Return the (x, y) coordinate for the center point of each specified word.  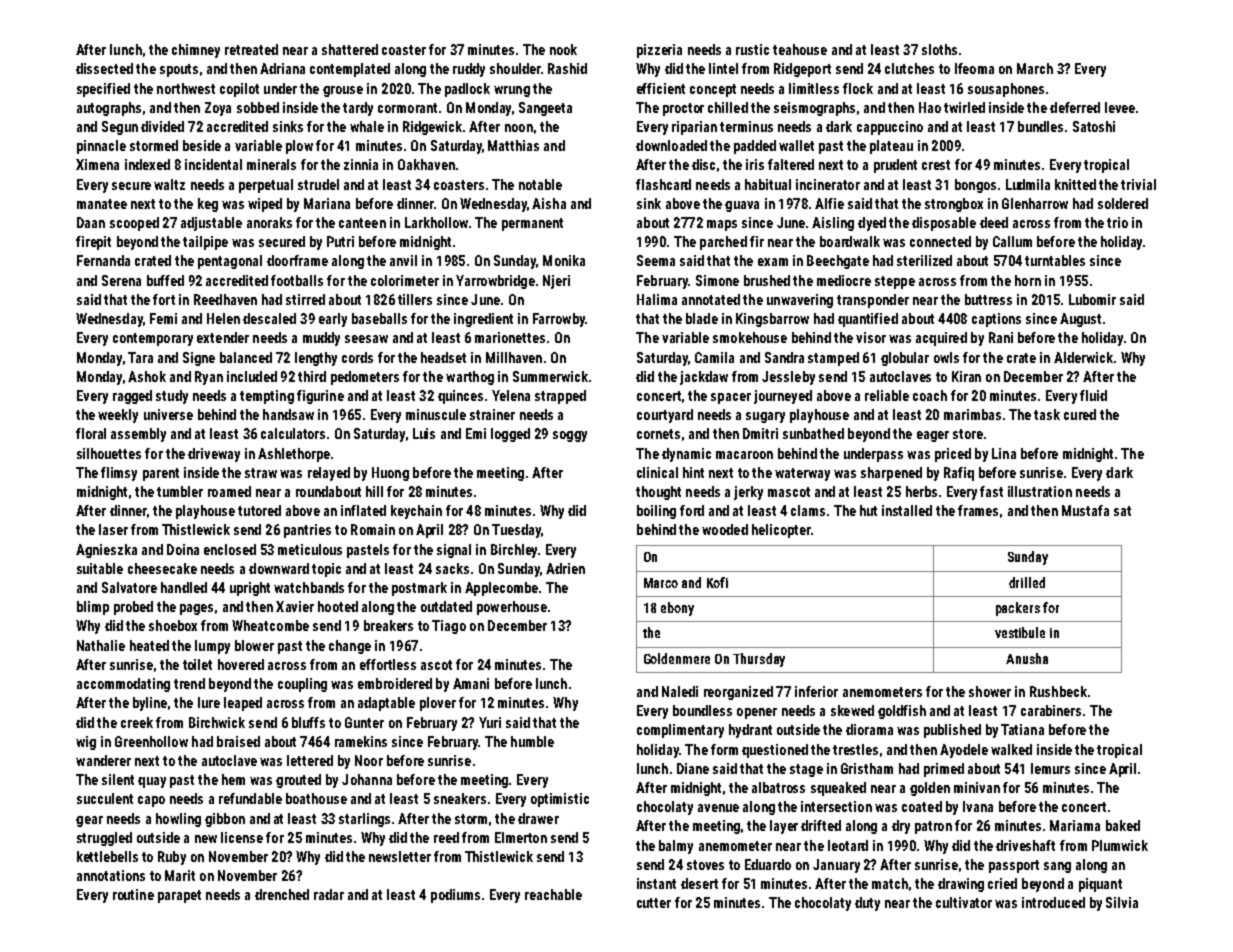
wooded (725, 529)
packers (1018, 609)
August (1080, 320)
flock (858, 88)
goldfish (902, 712)
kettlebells (107, 856)
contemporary (153, 339)
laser (113, 529)
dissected (104, 68)
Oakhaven (426, 164)
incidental (213, 164)
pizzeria (659, 51)
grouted (298, 781)
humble (532, 741)
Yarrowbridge (495, 282)
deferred (1075, 107)
